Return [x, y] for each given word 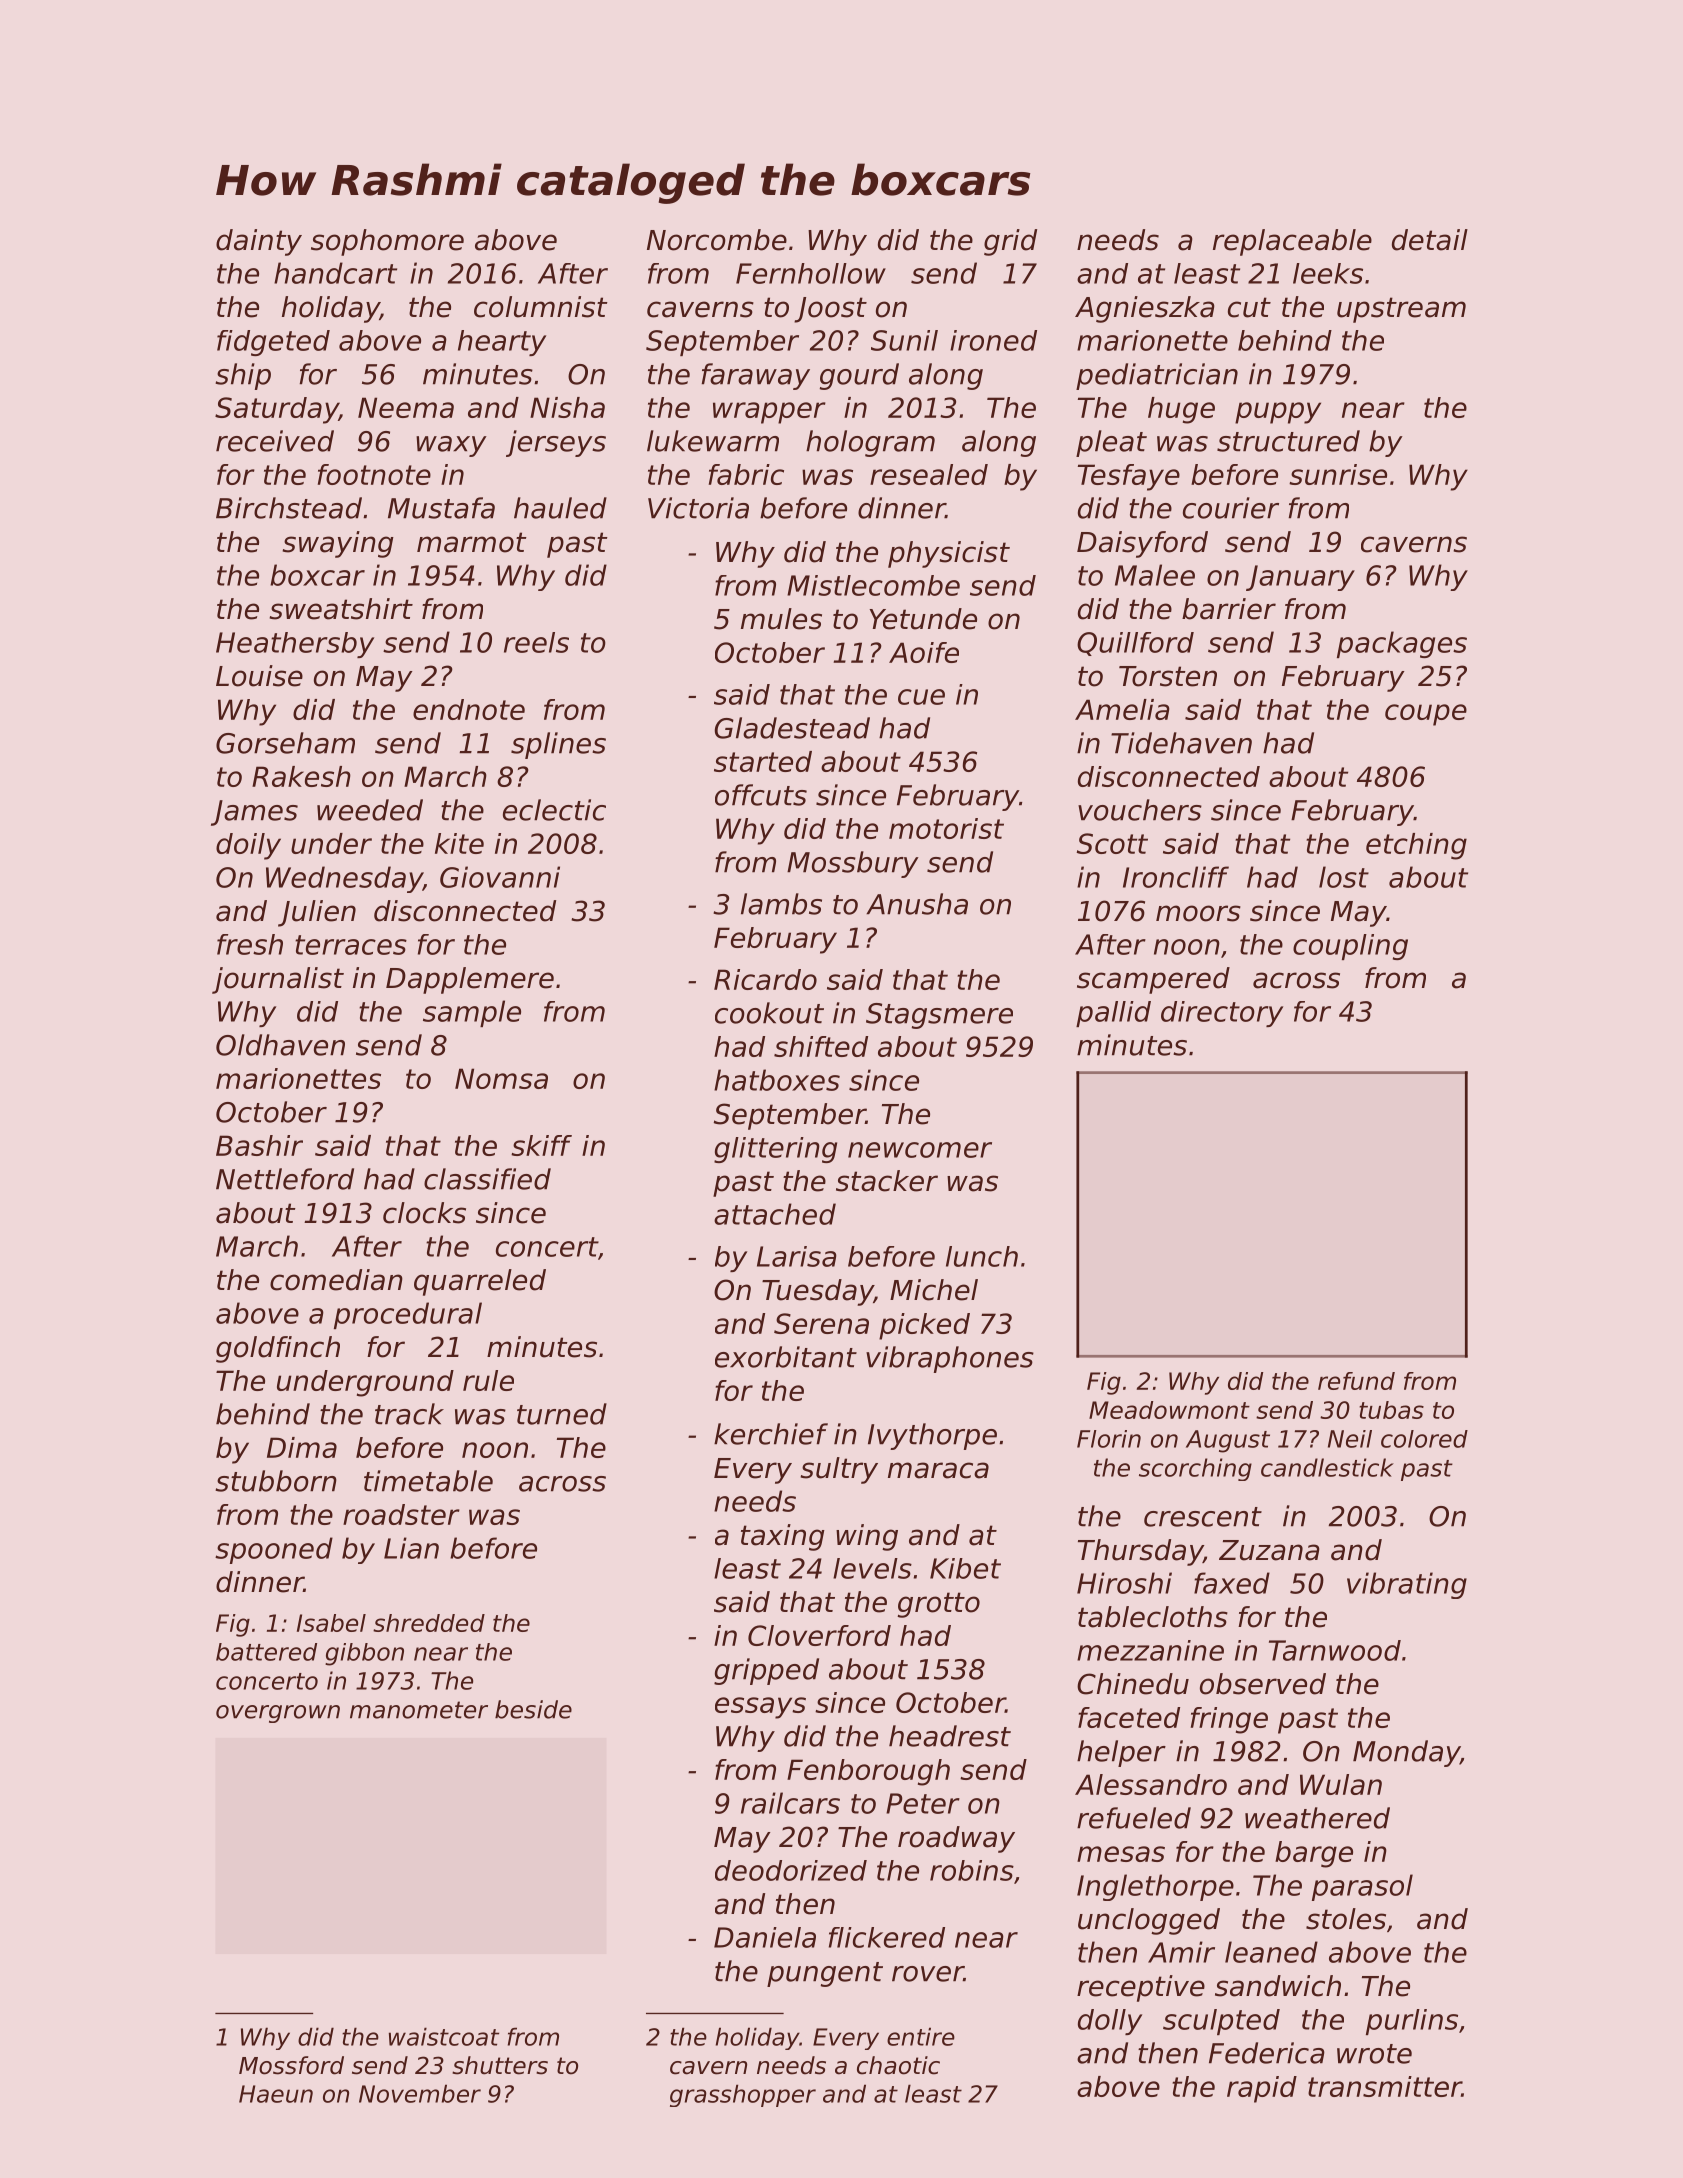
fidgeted [273, 343]
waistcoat [444, 2036]
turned [562, 1414]
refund [1356, 1381]
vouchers [1140, 810]
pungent [825, 1974]
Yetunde [923, 619]
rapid [1262, 2089]
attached [775, 1214]
